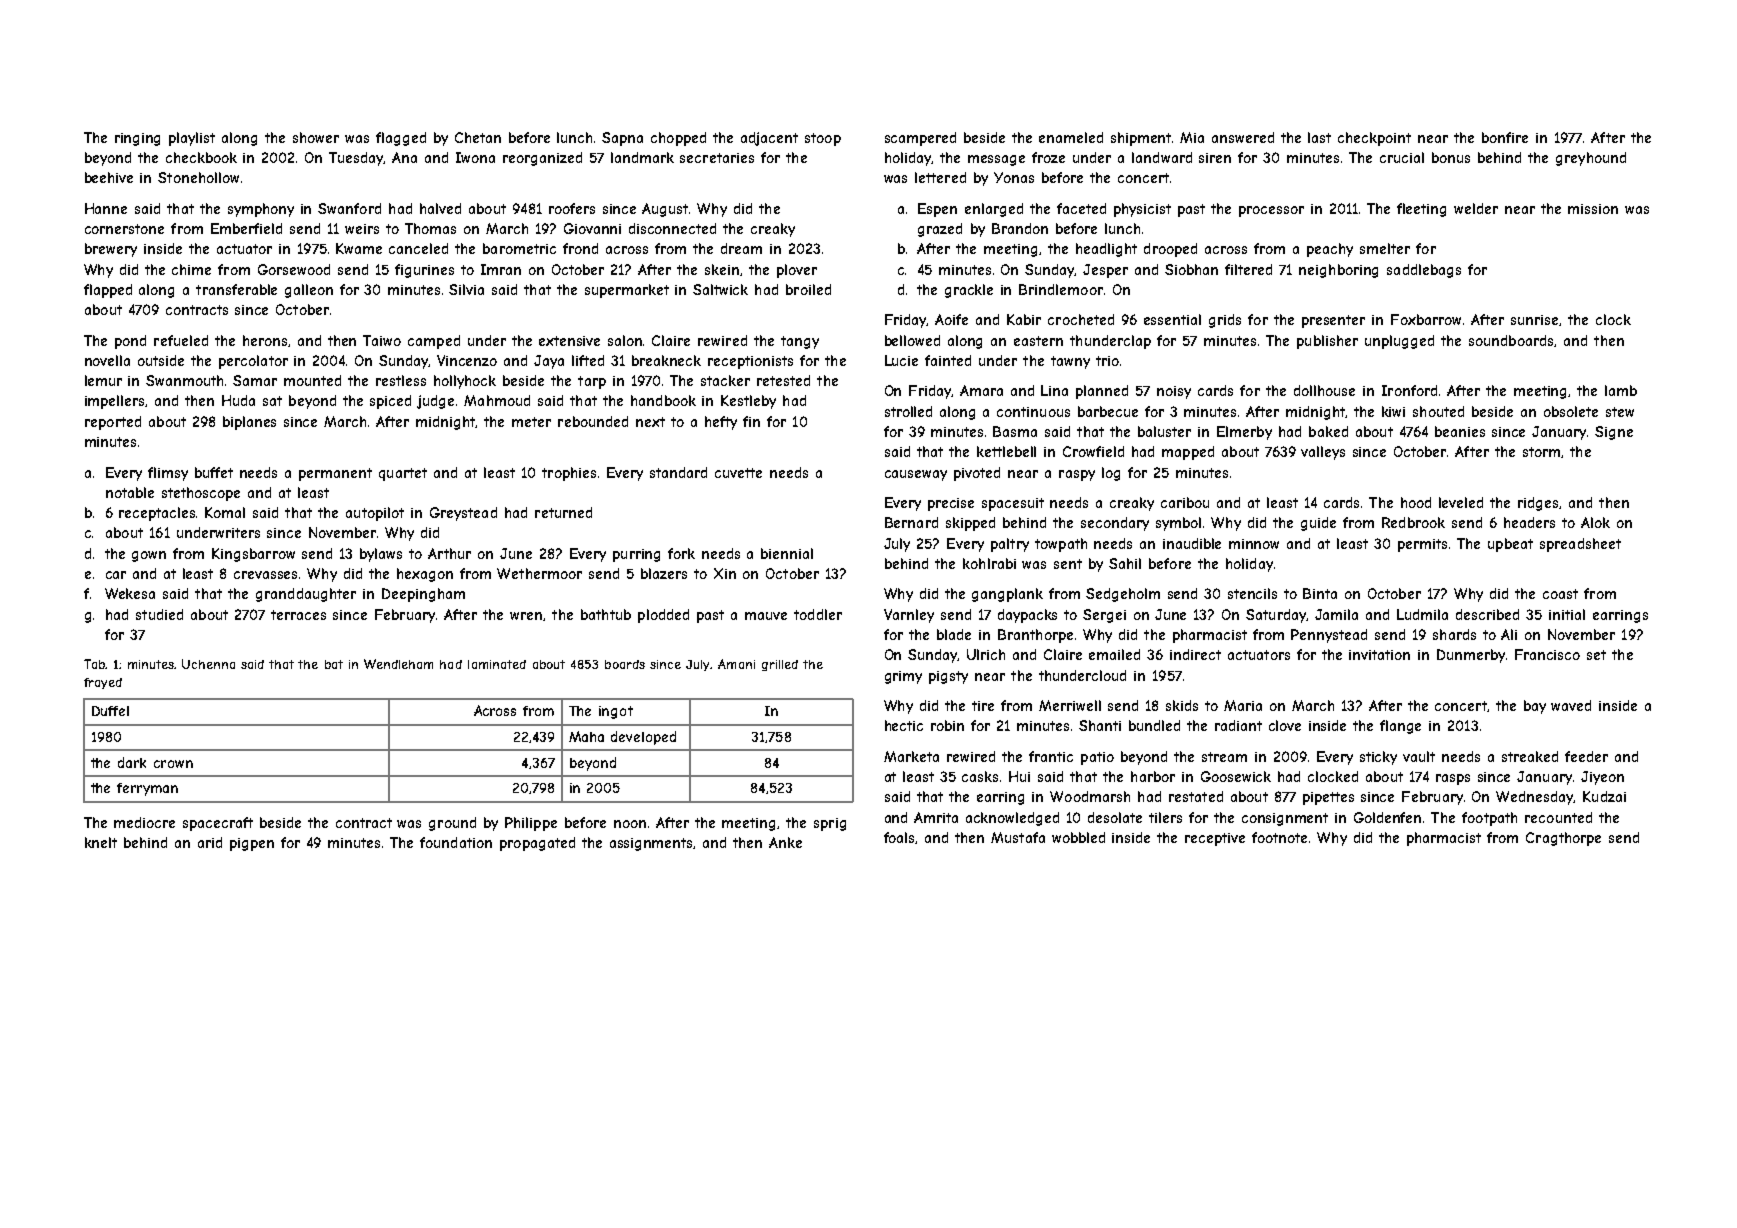 This screenshot has height=1228, width=1737. What do you see at coordinates (1580, 545) in the screenshot?
I see `spreadsheet` at bounding box center [1580, 545].
